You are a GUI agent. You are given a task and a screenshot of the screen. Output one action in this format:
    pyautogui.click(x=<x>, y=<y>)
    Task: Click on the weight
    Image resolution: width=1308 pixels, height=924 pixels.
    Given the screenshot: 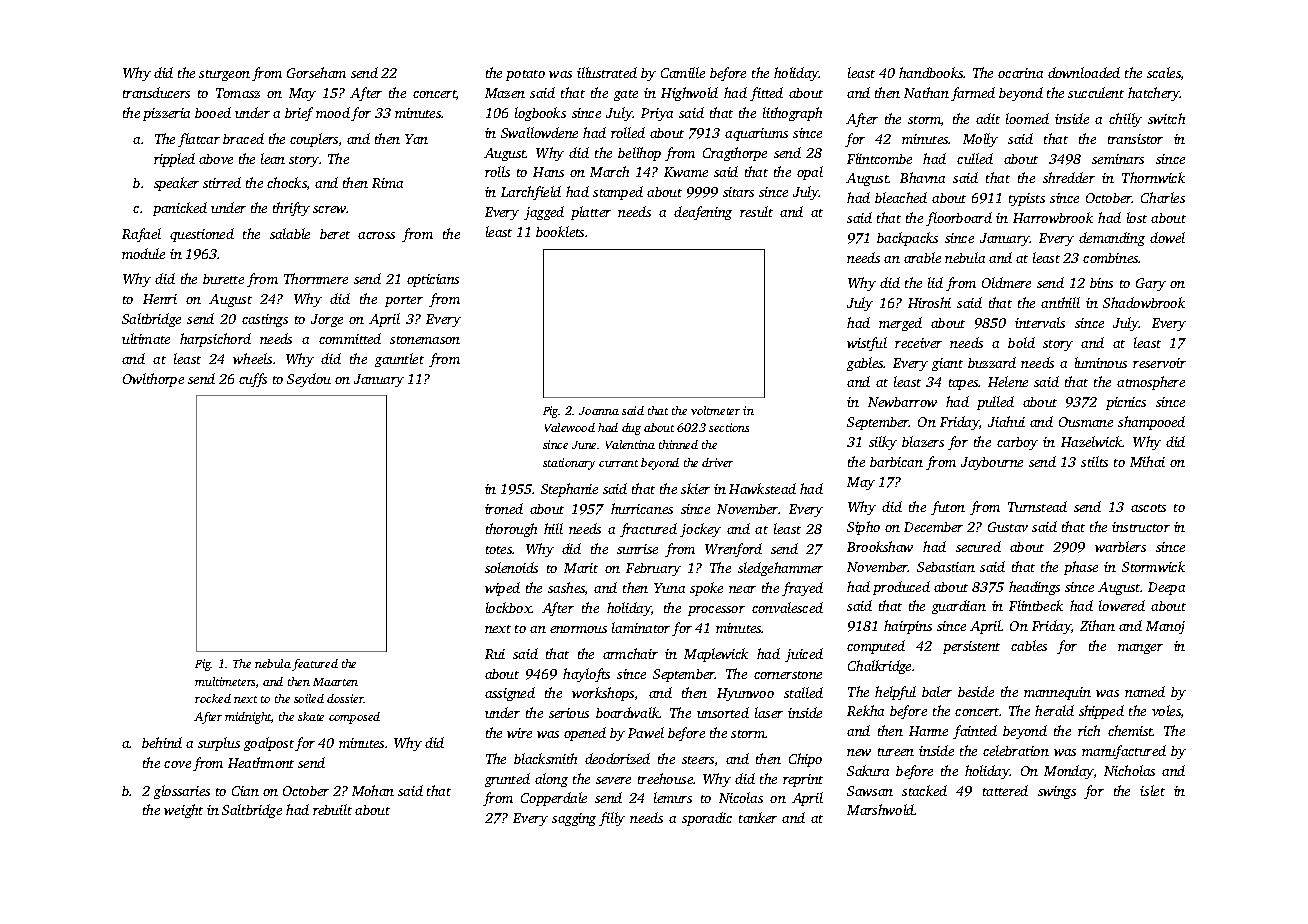 What is the action you would take?
    pyautogui.click(x=183, y=811)
